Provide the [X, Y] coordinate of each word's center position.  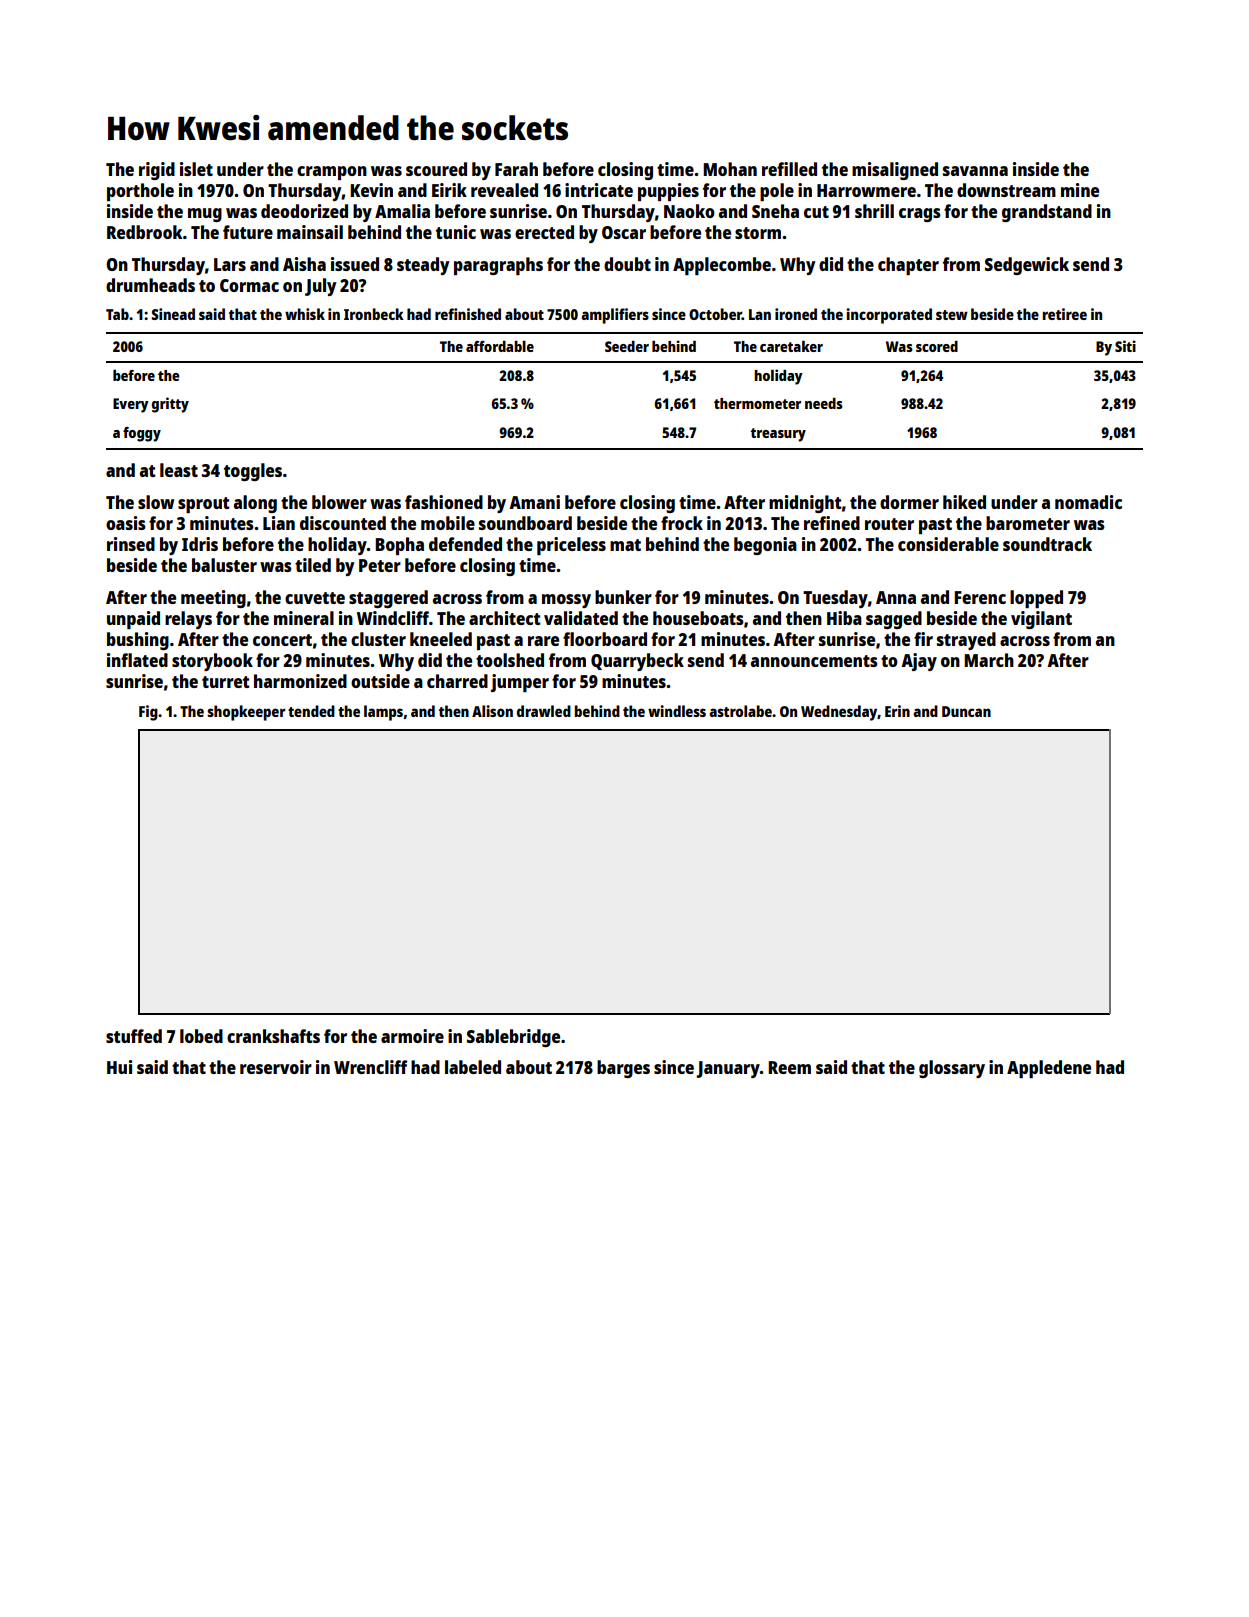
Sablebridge [513, 1038]
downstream [1006, 190]
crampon [332, 173]
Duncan [966, 711]
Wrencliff [370, 1067]
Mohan [730, 169]
